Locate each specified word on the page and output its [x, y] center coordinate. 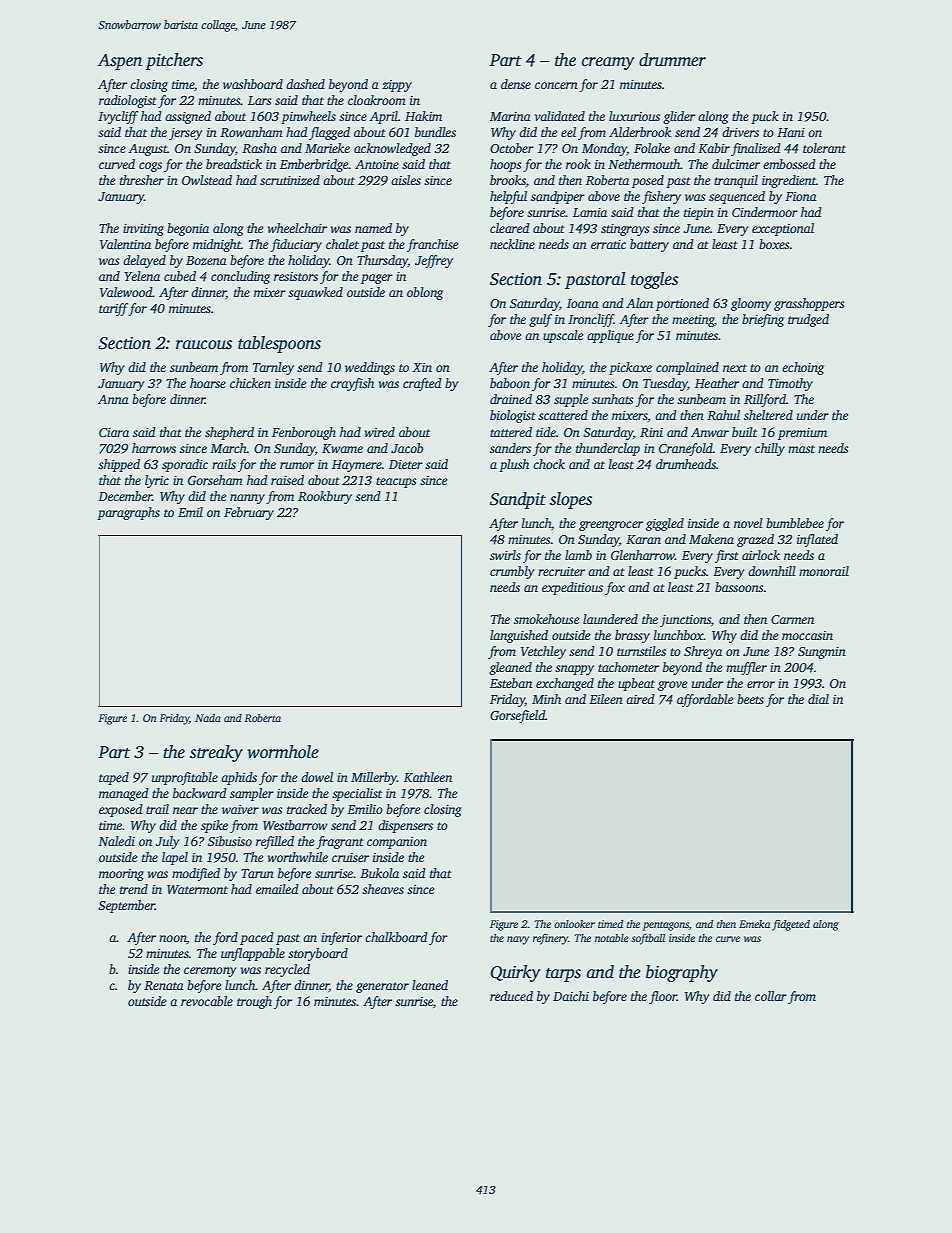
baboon [510, 383]
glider [679, 117]
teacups [396, 482]
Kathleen [428, 777]
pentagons [666, 926]
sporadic [185, 465]
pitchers [174, 61]
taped [114, 778]
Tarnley [273, 368]
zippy [397, 86]
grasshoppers [809, 304]
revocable [207, 1001]
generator [382, 987]
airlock [761, 555]
